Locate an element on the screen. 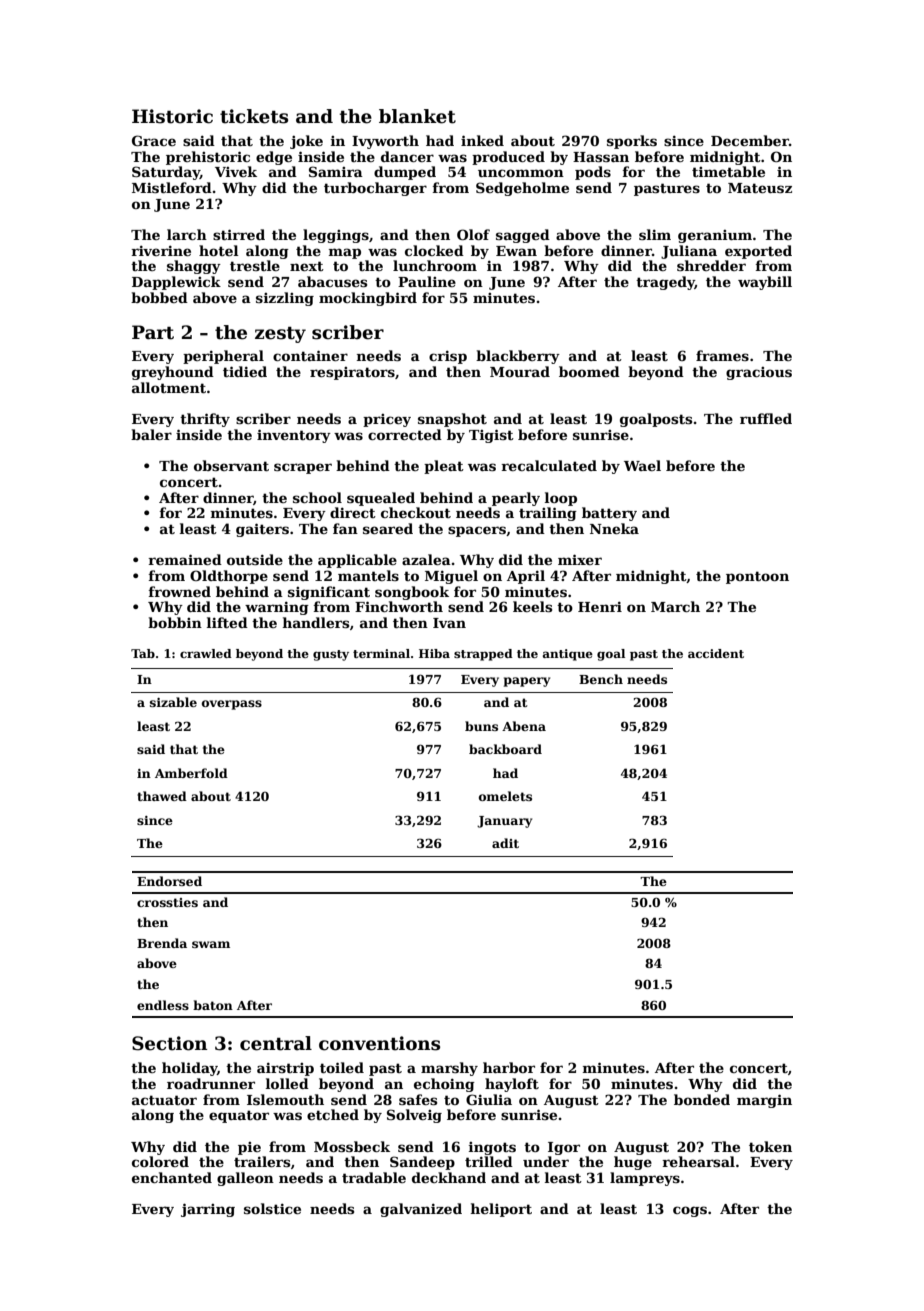 The image size is (924, 1311). tickets is located at coordinates (254, 116).
